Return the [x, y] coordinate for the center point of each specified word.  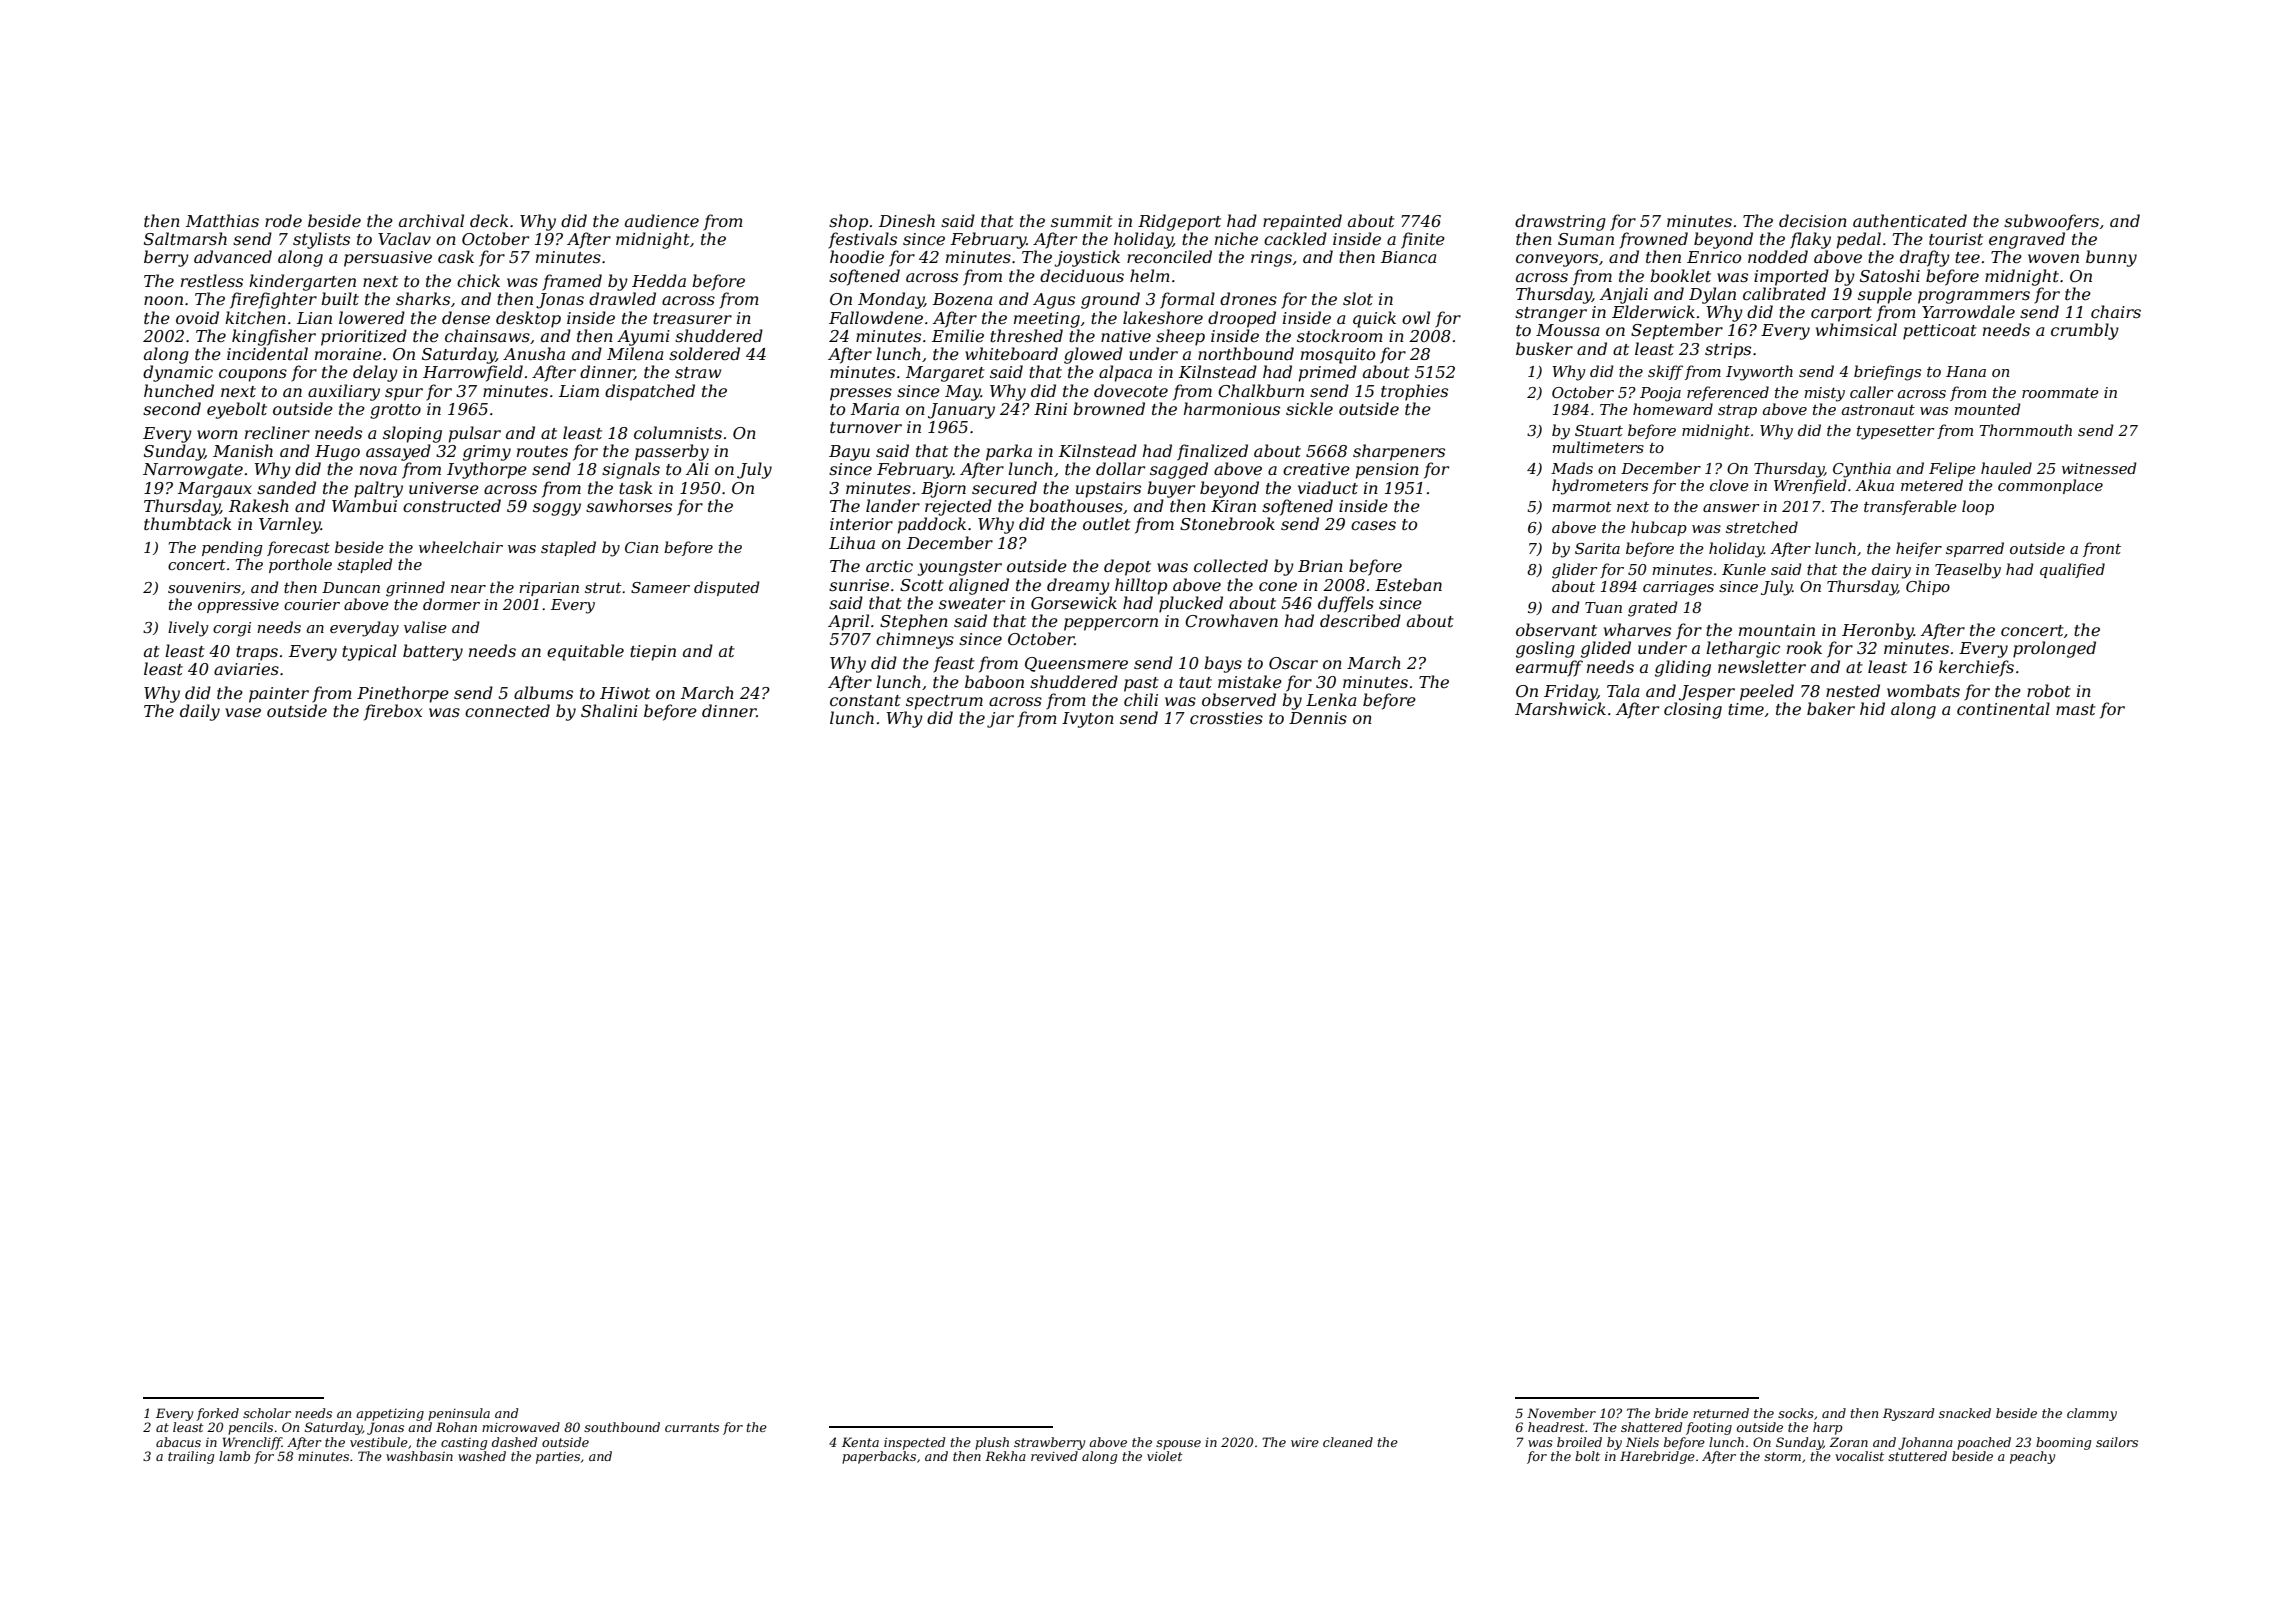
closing [1693, 710]
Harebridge [1657, 1457]
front [2102, 549]
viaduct [1328, 487]
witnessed [2099, 468]
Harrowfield [473, 373]
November [1561, 1413]
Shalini [609, 710]
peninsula [459, 1414]
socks [1796, 1413]
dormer [451, 604]
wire [1305, 1442]
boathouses [1076, 505]
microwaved [521, 1427]
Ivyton [1088, 720]
